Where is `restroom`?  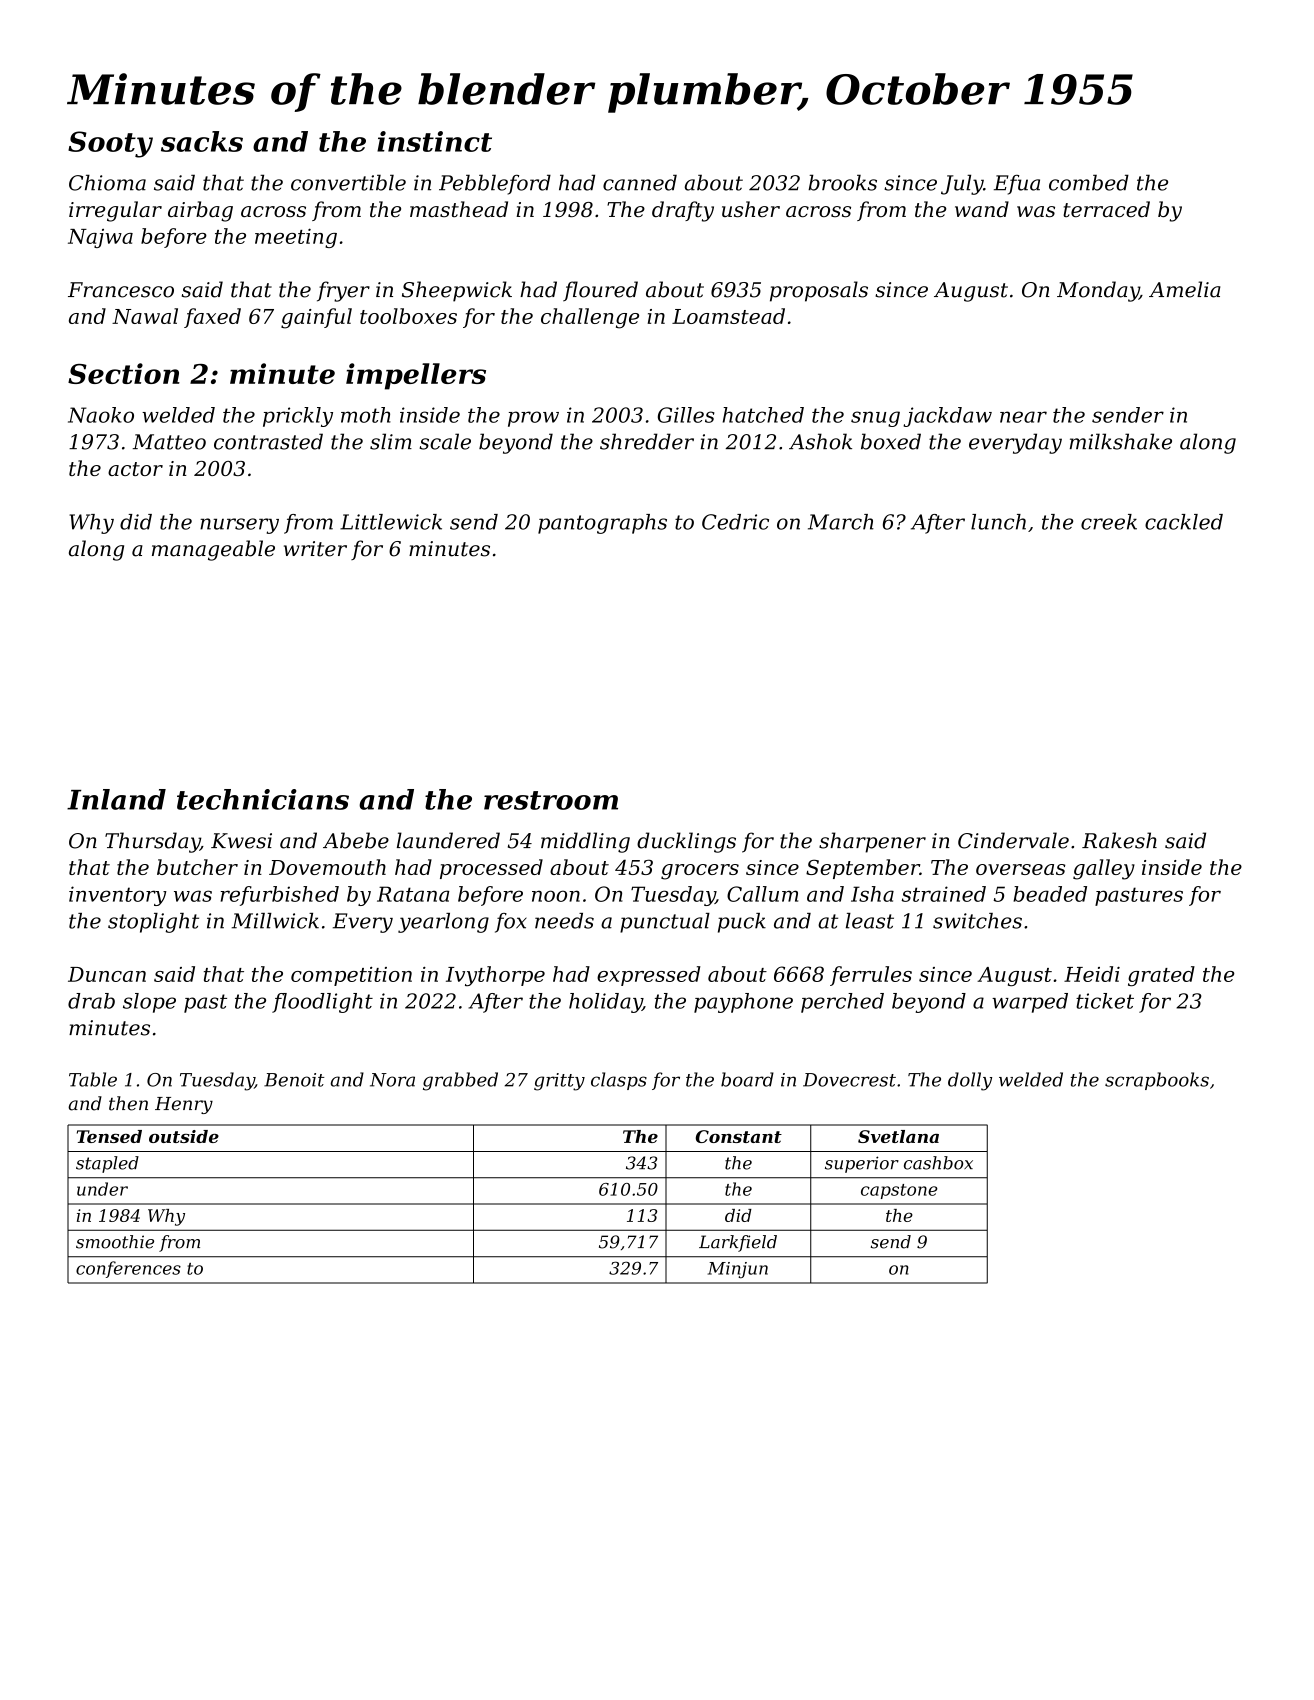
restroom is located at coordinates (551, 800).
